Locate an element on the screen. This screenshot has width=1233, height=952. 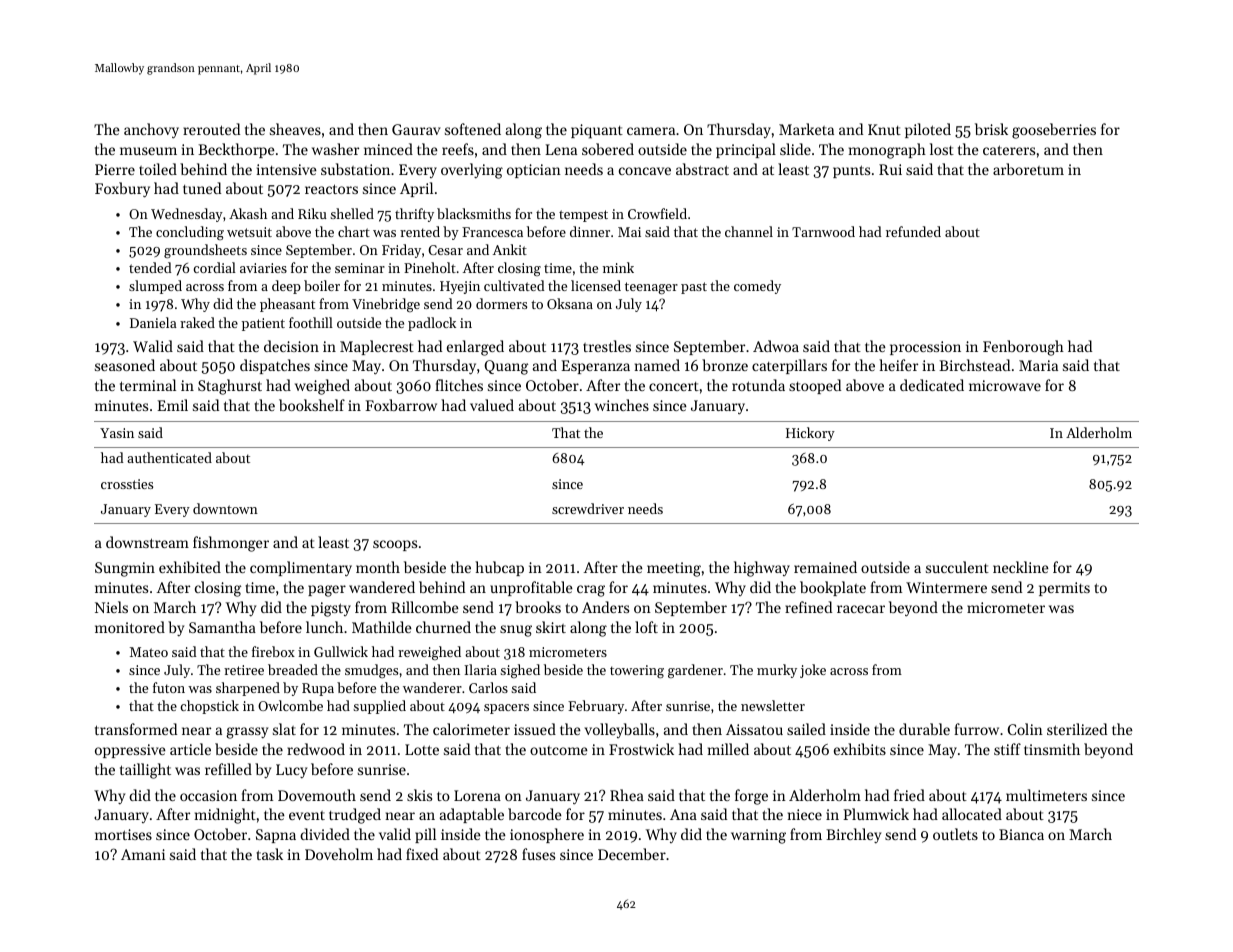
anchovy is located at coordinates (151, 131).
